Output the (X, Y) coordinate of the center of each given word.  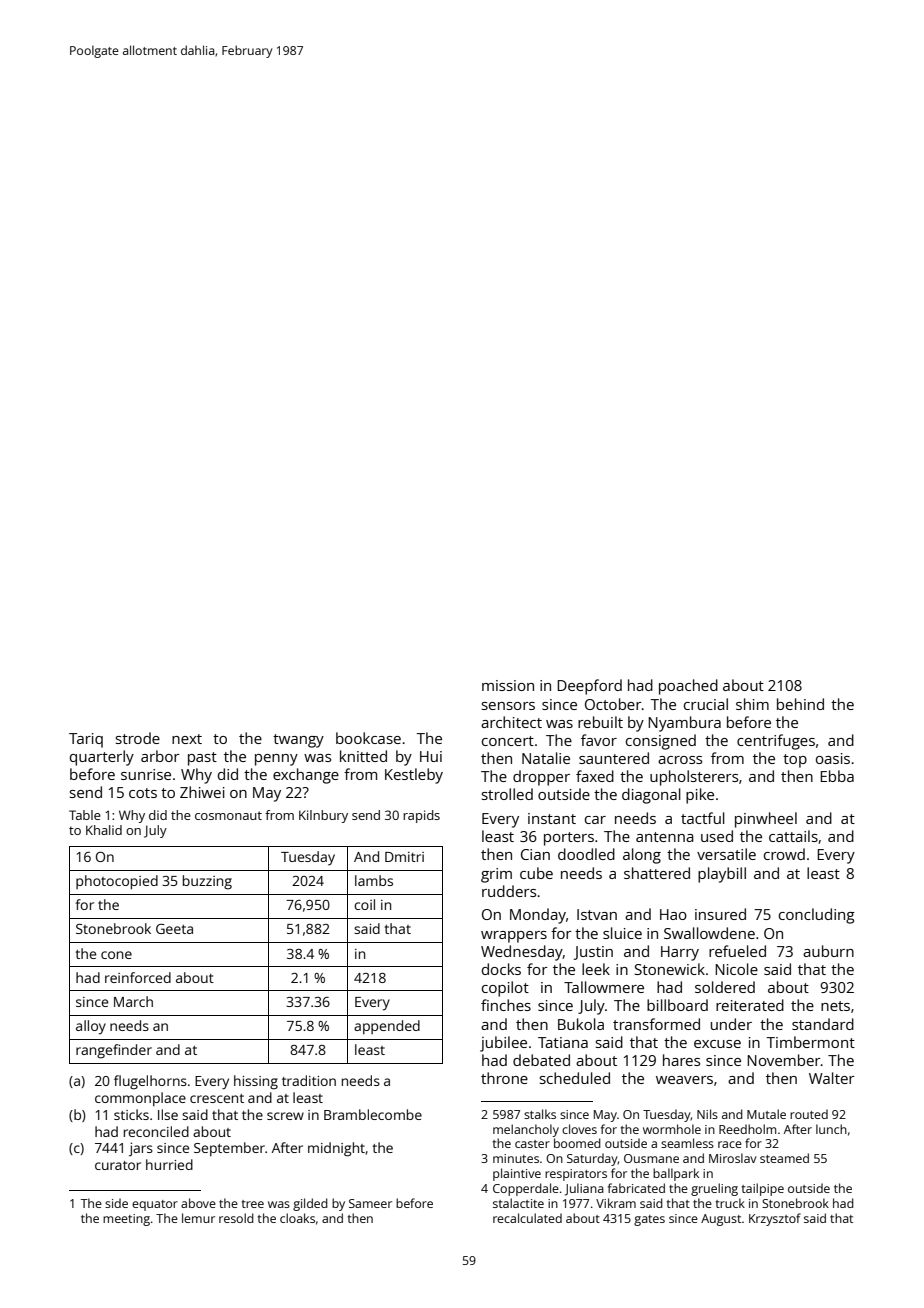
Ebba (837, 776)
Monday (538, 916)
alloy (91, 1027)
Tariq (86, 740)
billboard (677, 1005)
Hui (431, 756)
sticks (131, 1114)
